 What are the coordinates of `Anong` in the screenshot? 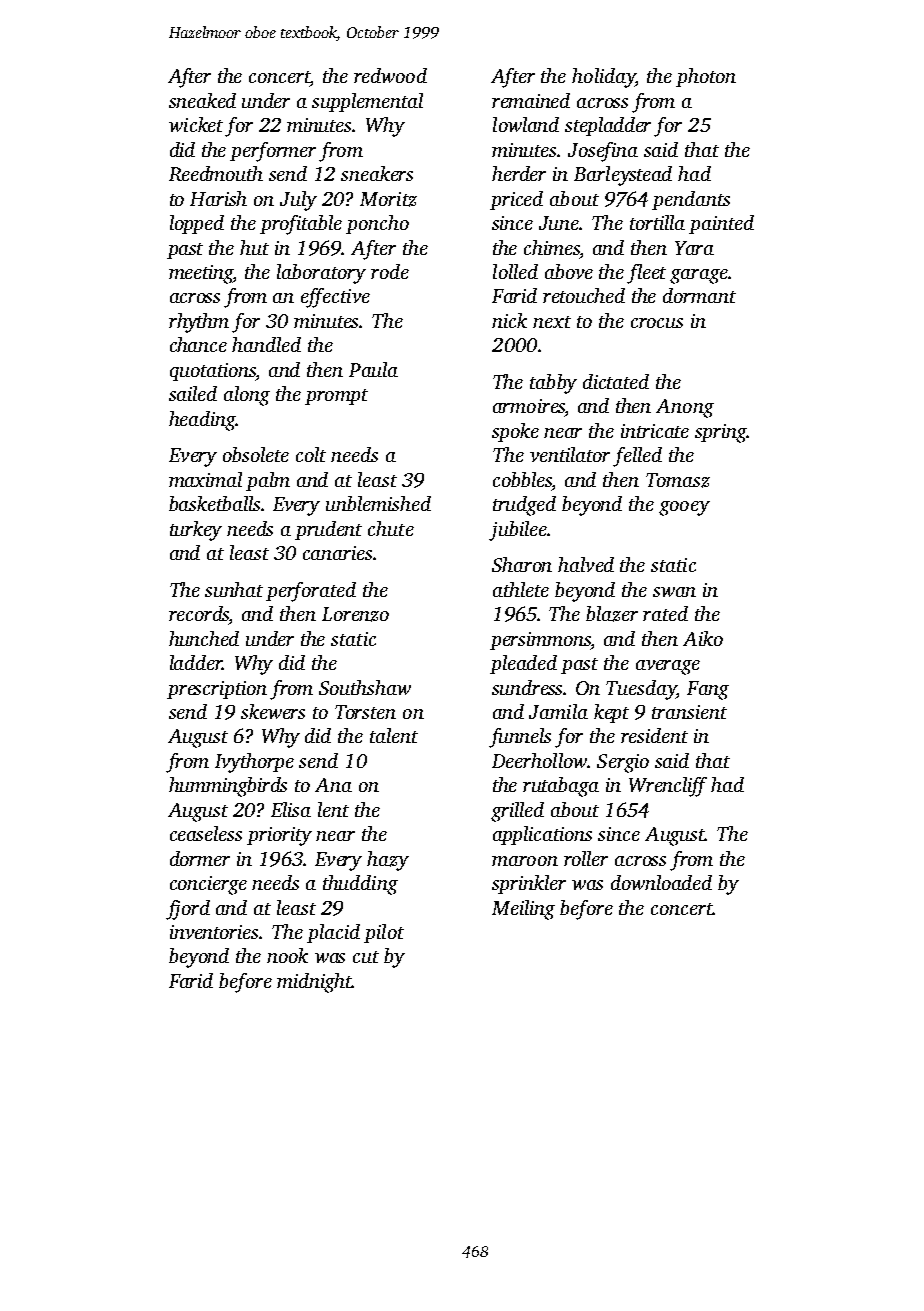 It's located at (685, 408).
